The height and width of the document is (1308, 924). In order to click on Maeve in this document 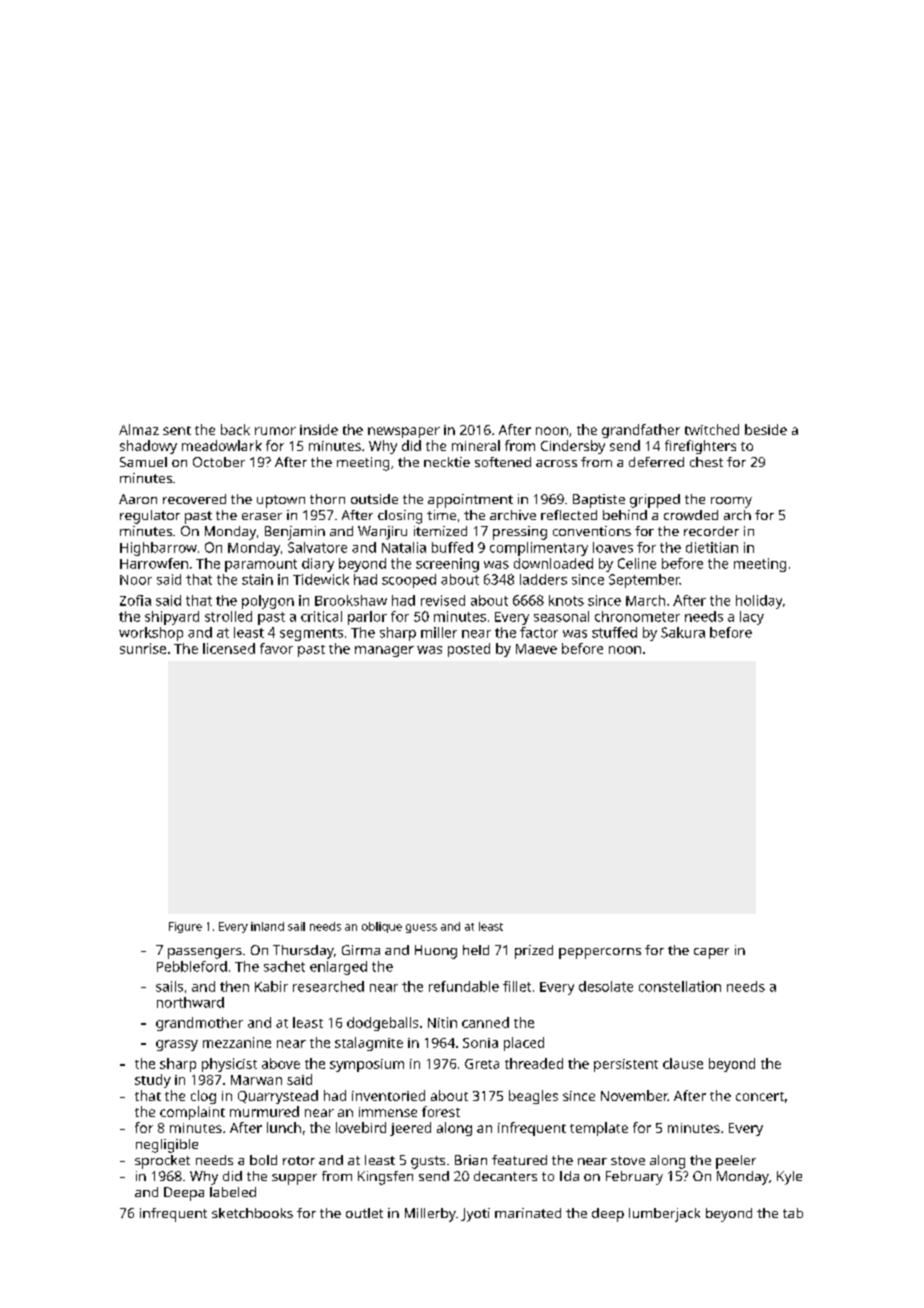, I will do `click(536, 649)`.
